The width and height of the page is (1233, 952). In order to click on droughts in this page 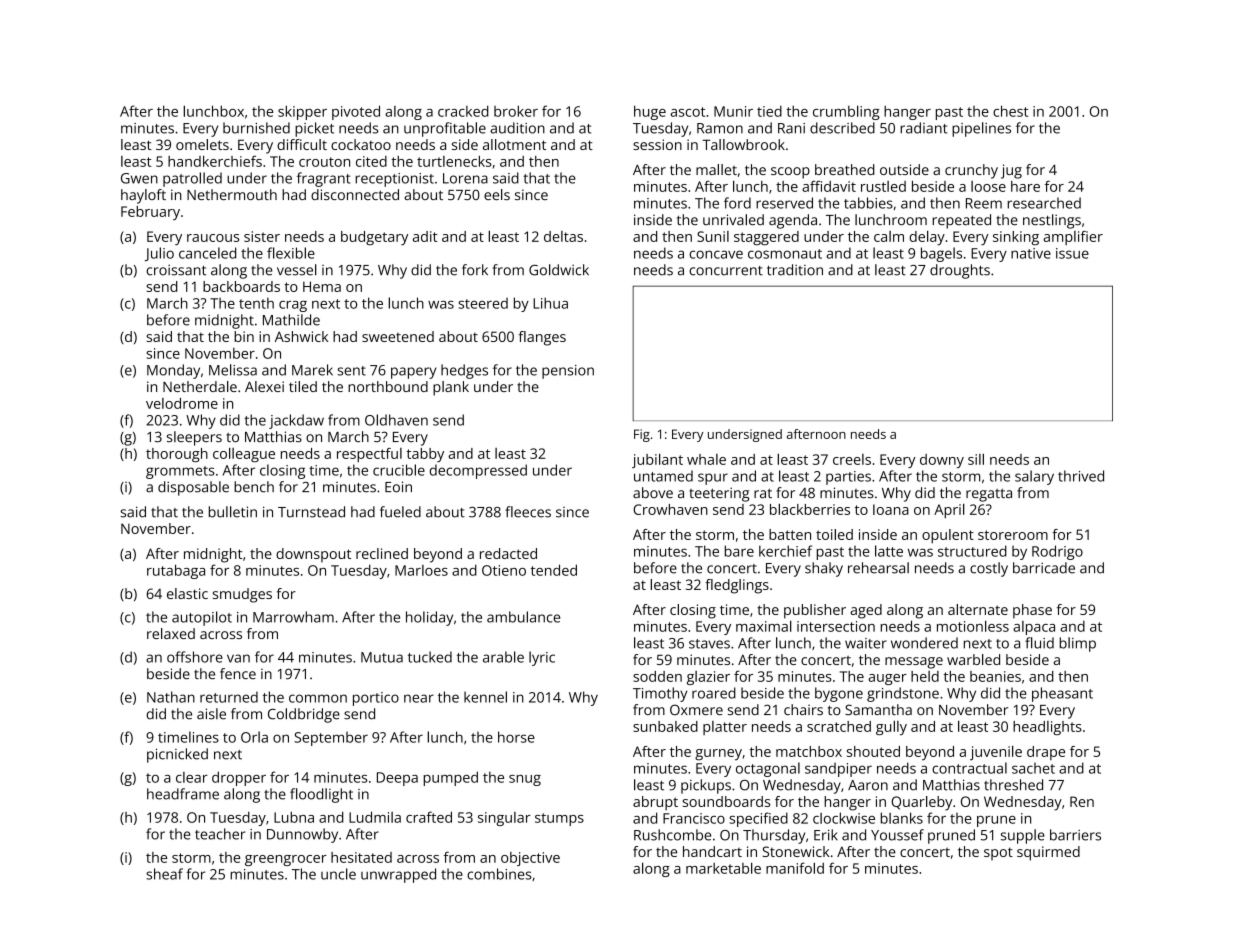, I will do `click(960, 271)`.
